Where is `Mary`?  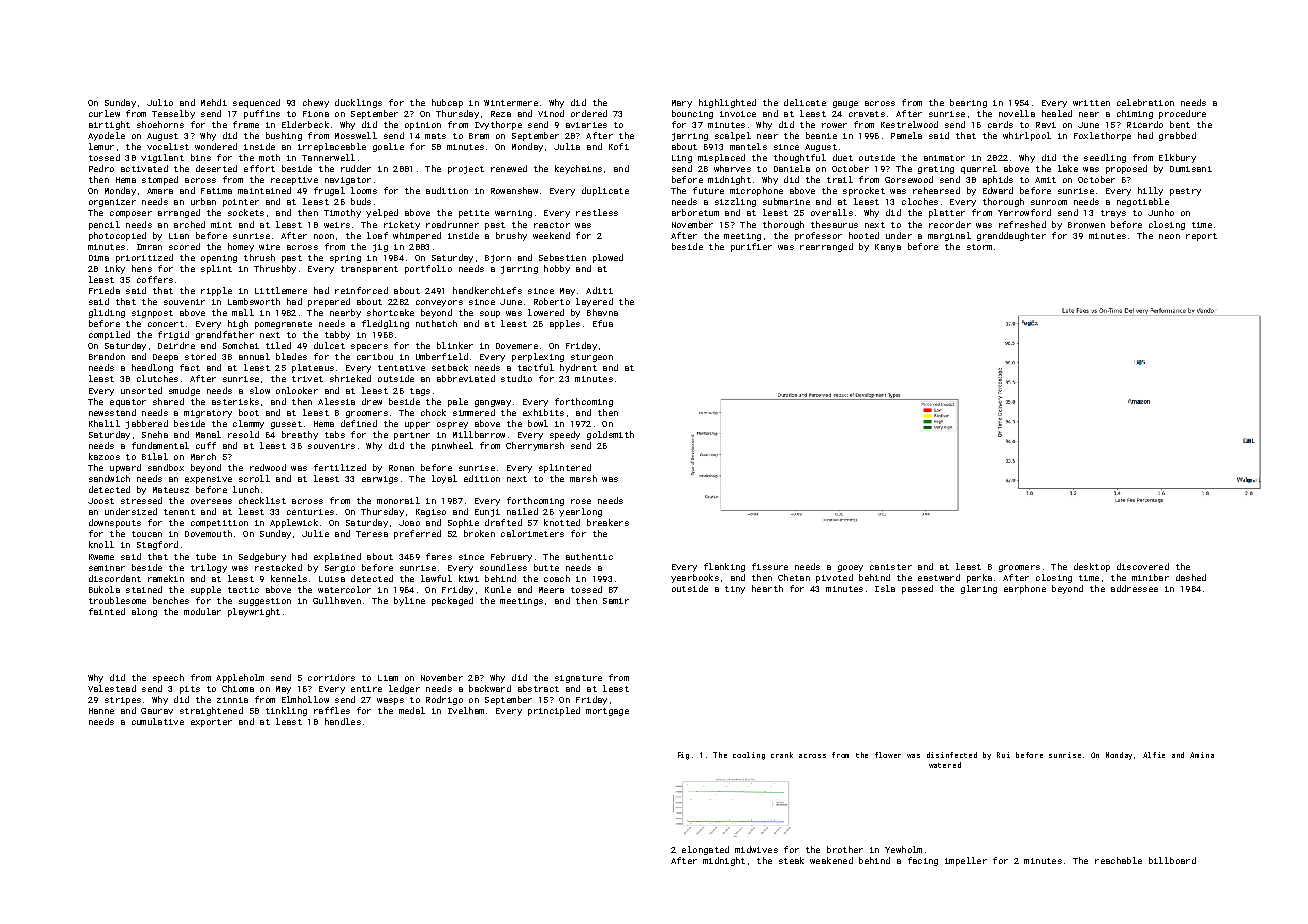 Mary is located at coordinates (682, 104).
